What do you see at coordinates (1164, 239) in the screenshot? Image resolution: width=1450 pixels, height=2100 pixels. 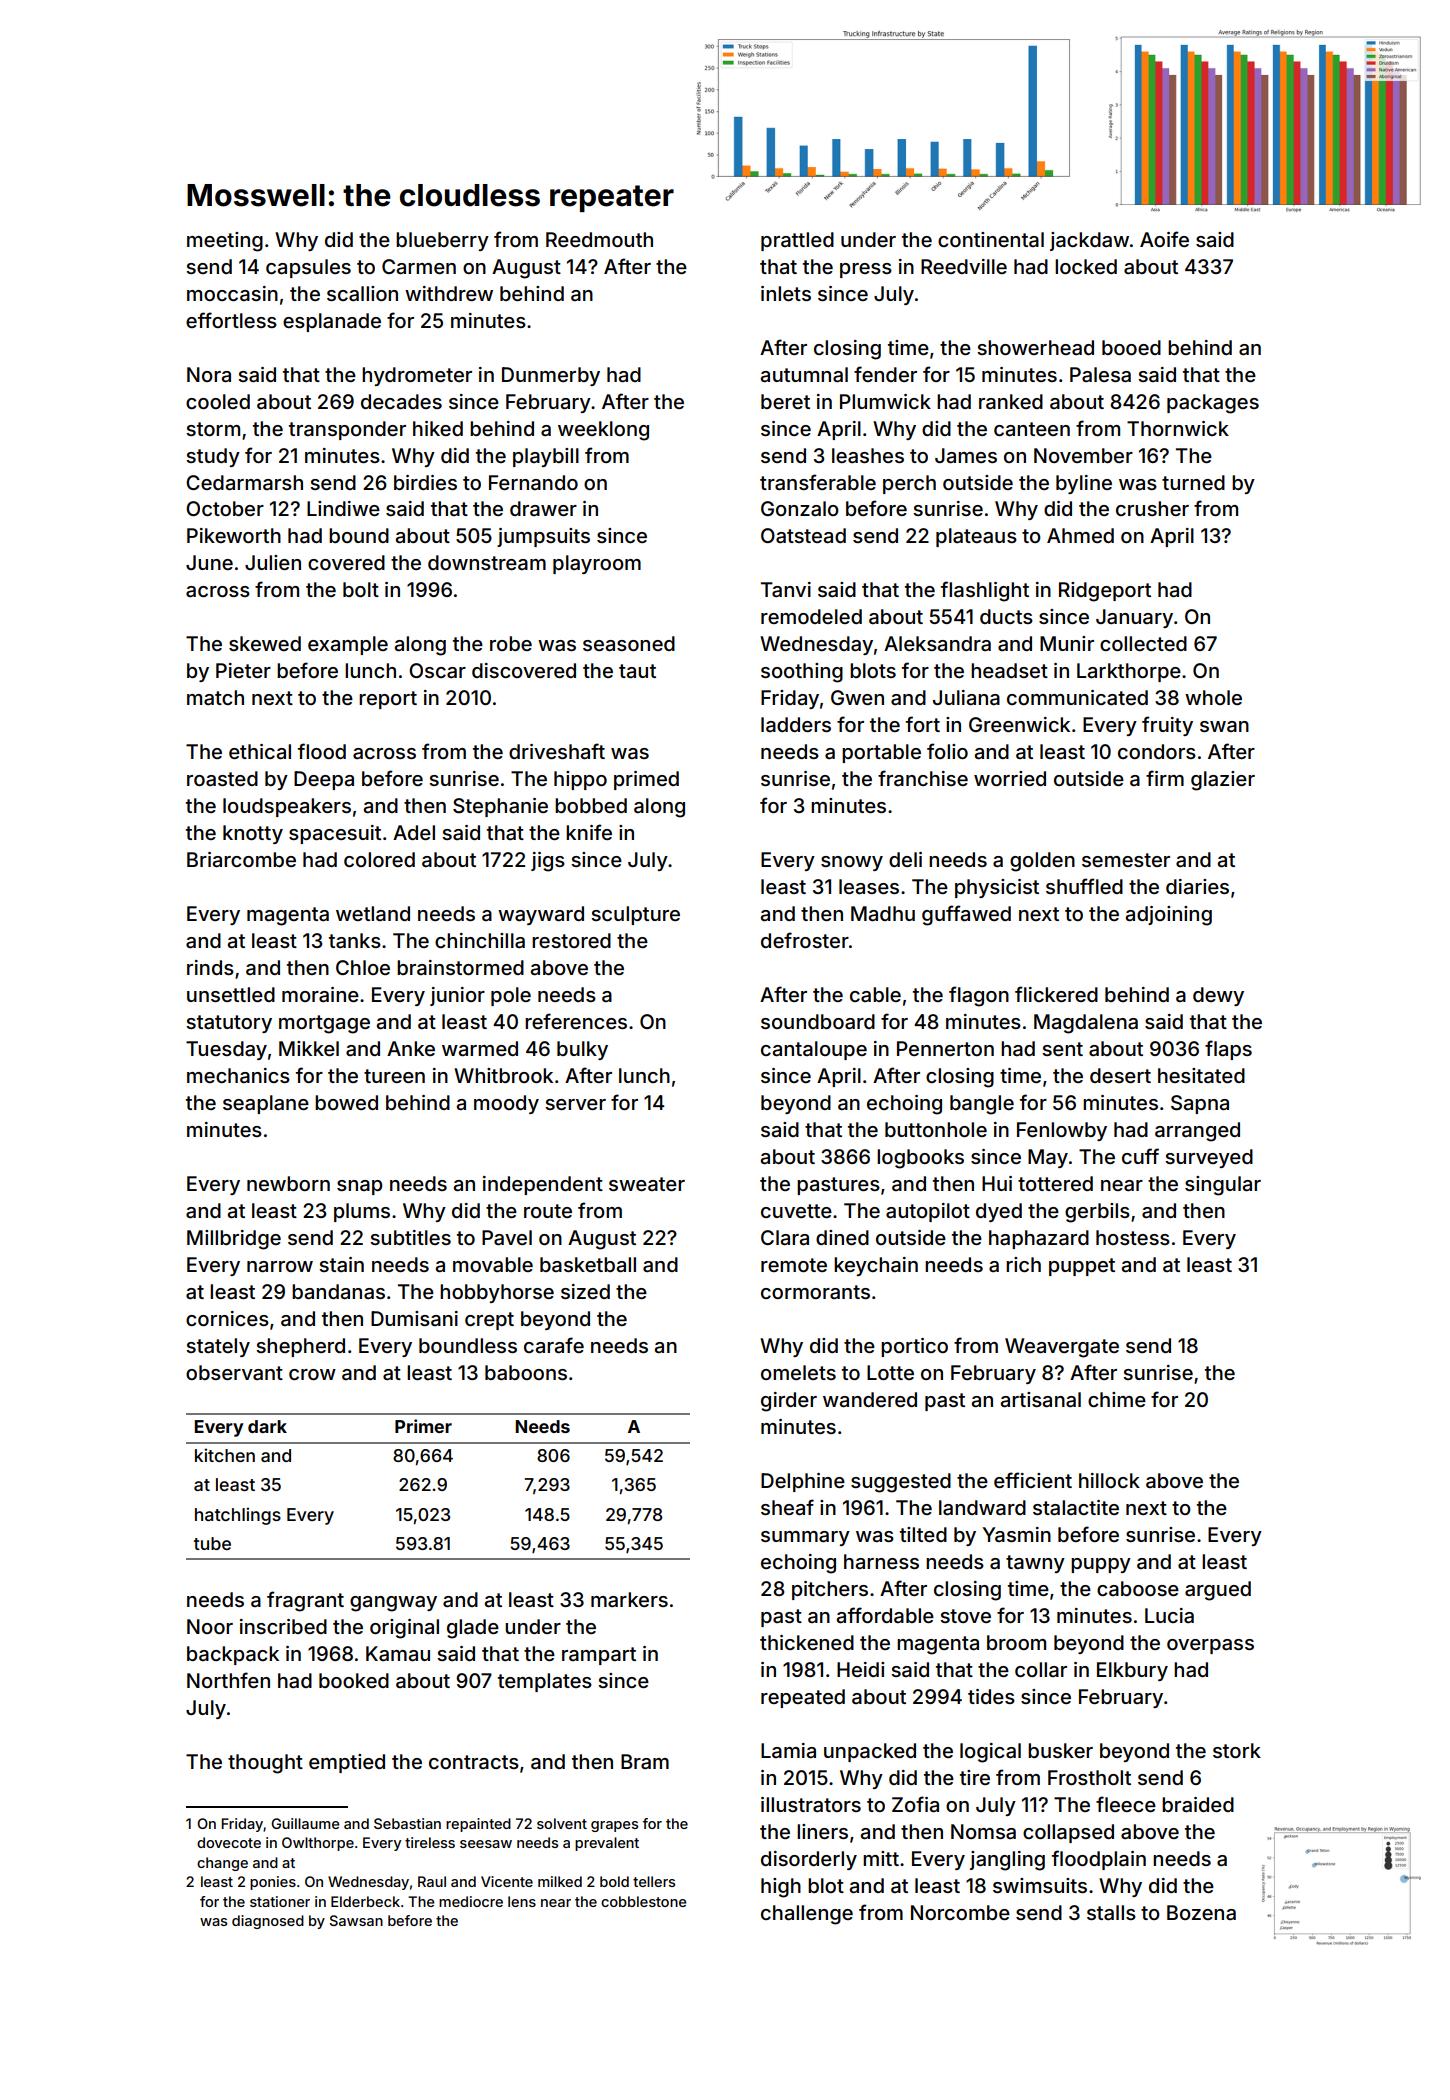 I see `Aoife` at bounding box center [1164, 239].
